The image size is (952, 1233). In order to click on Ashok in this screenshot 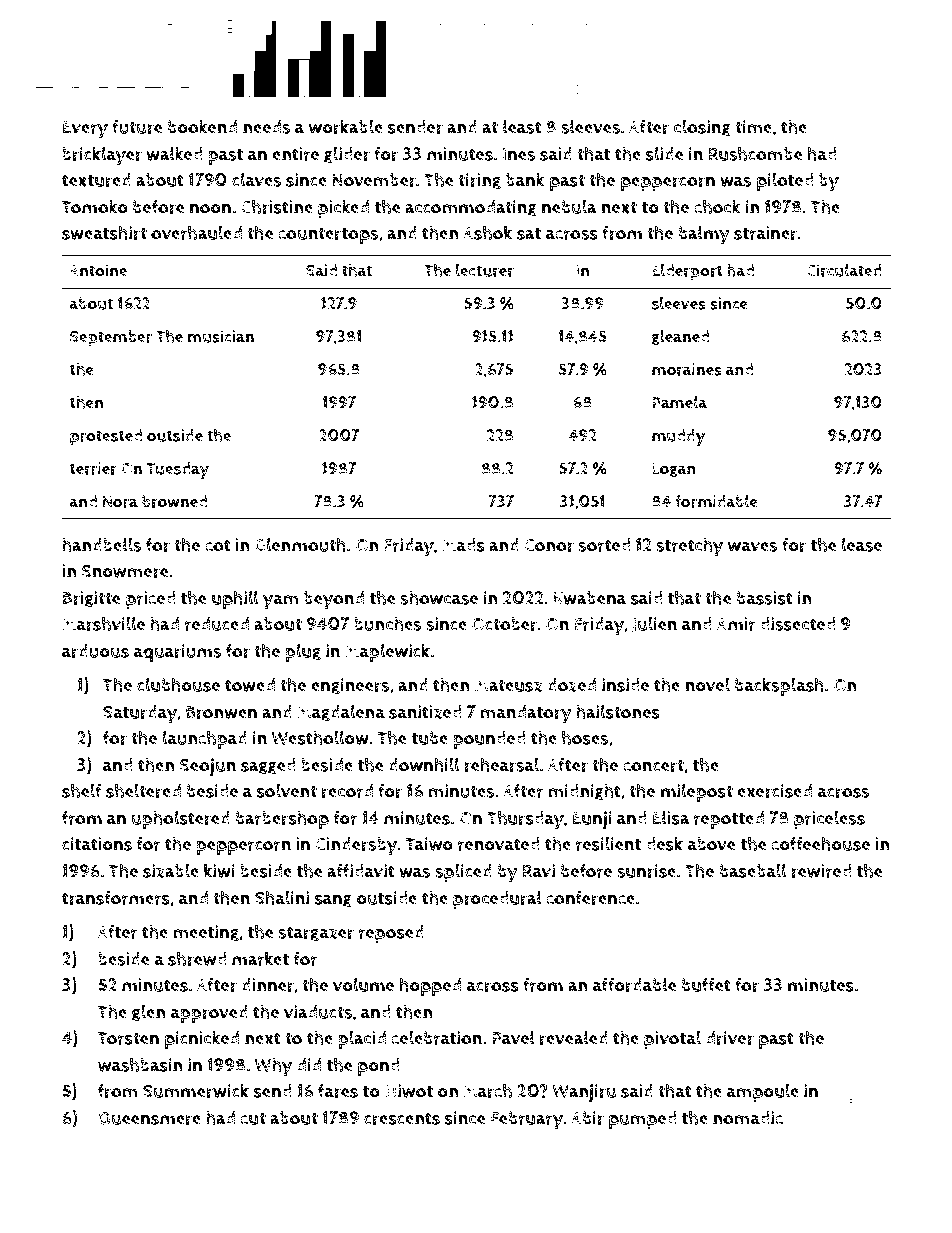, I will do `click(487, 232)`.
